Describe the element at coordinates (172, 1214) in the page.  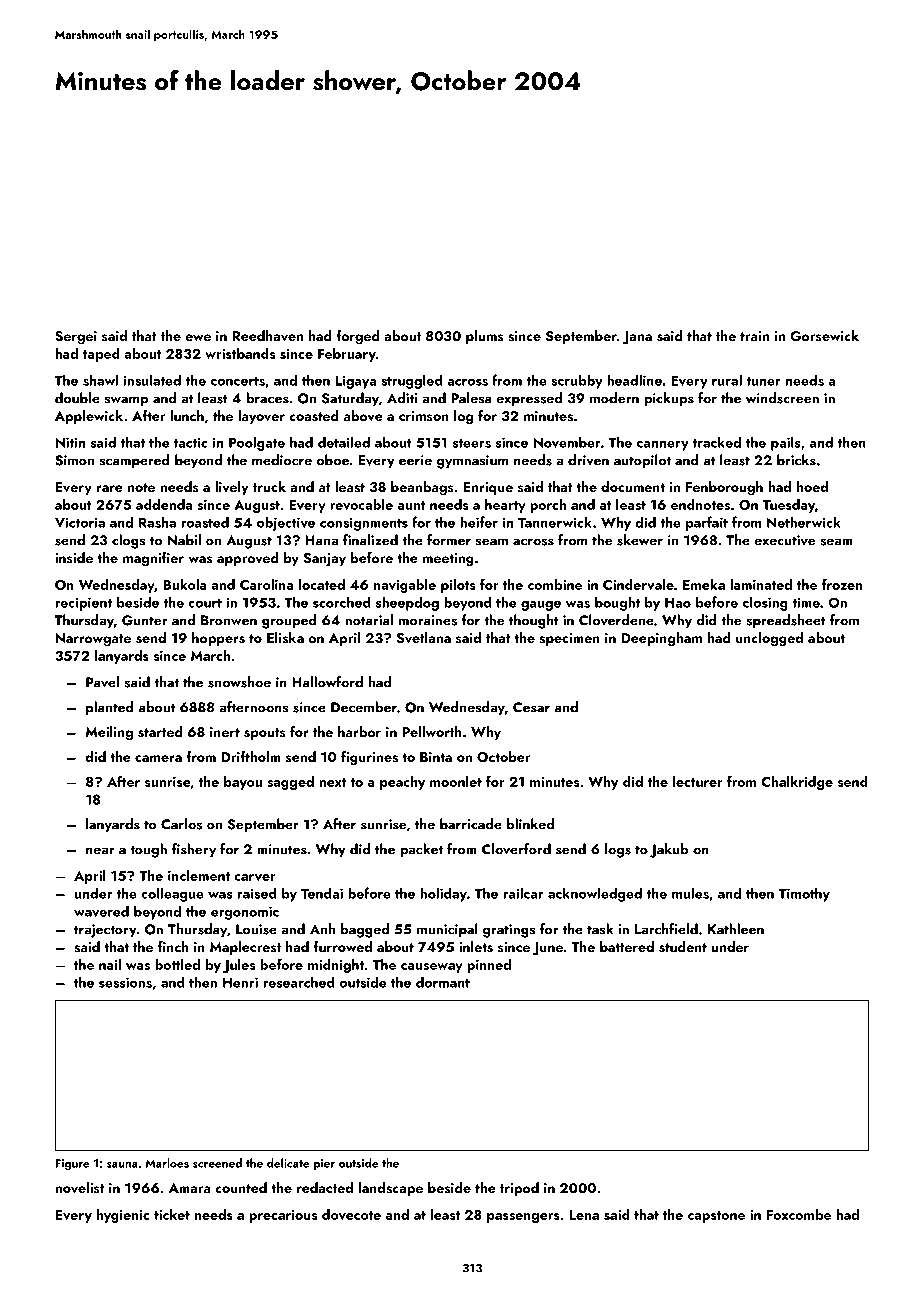
I see `ticket` at that location.
